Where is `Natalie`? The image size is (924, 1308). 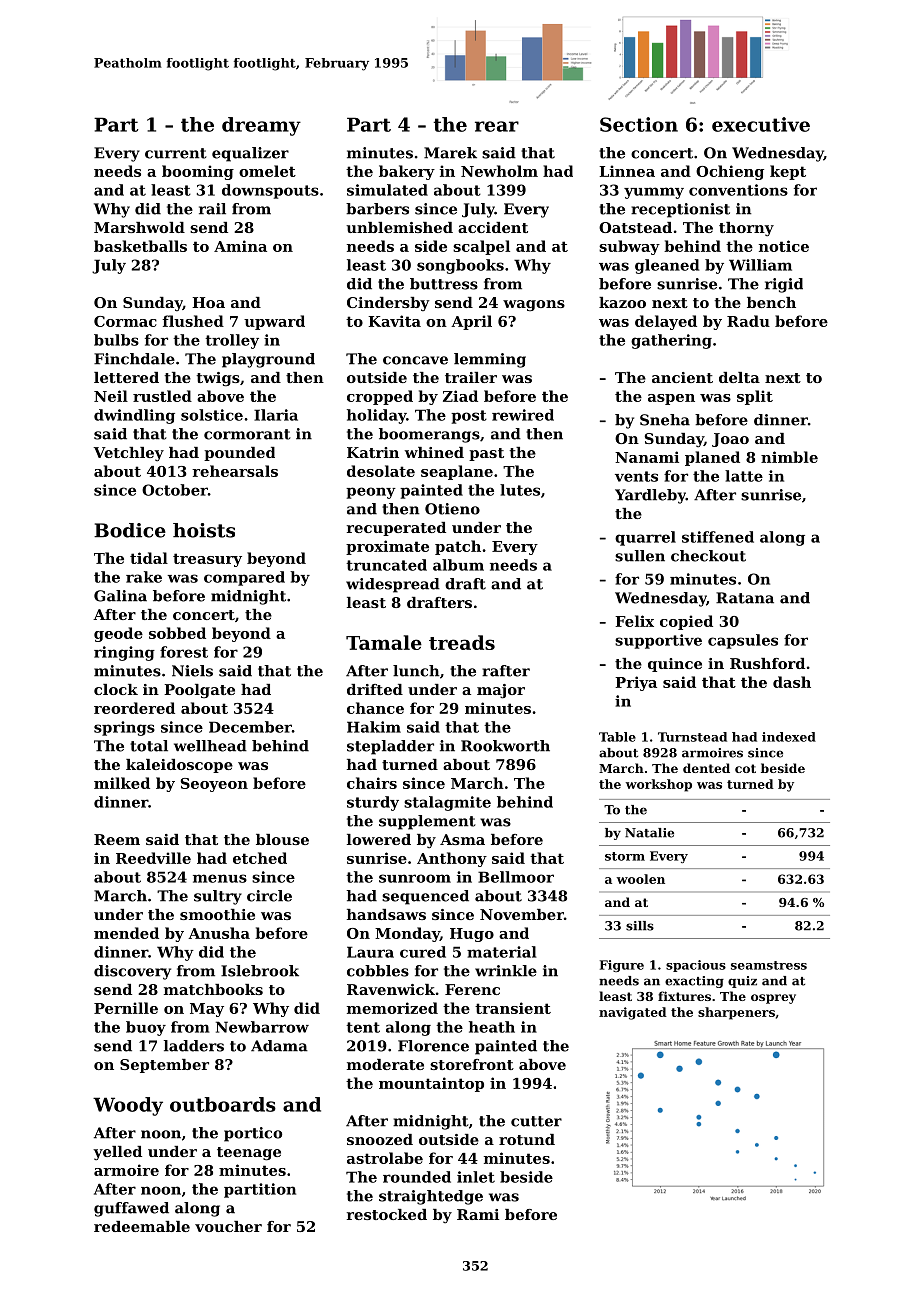 Natalie is located at coordinates (649, 833).
